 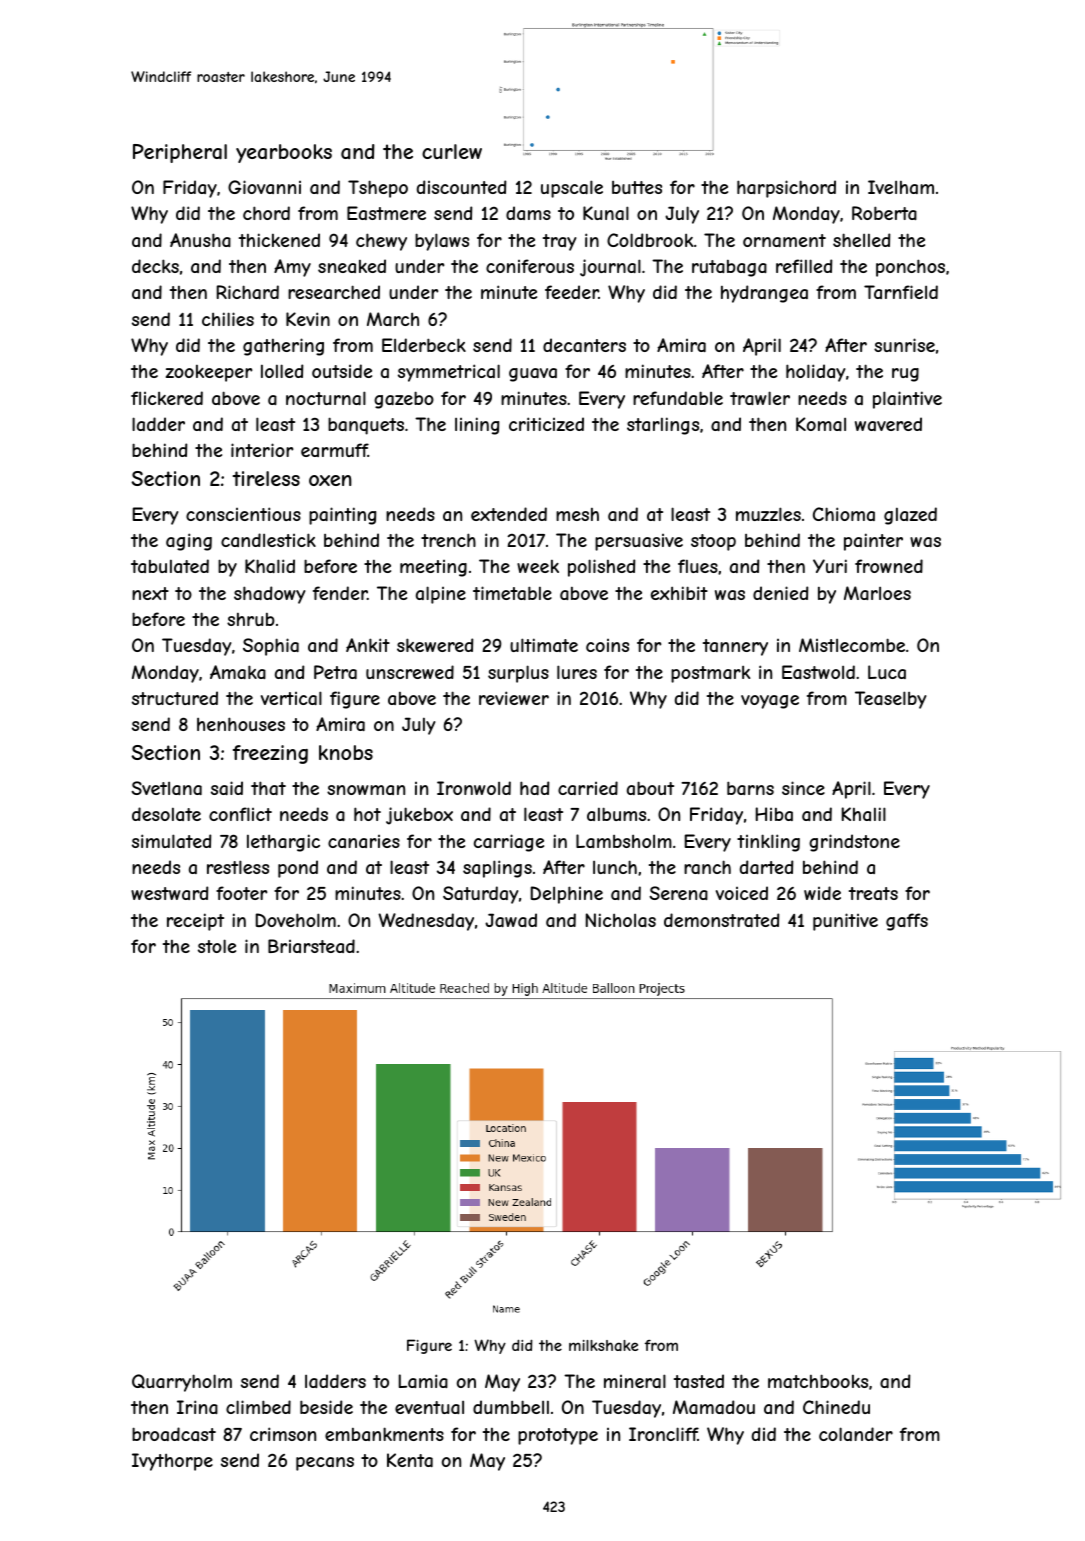 I want to click on buttes, so click(x=637, y=187).
